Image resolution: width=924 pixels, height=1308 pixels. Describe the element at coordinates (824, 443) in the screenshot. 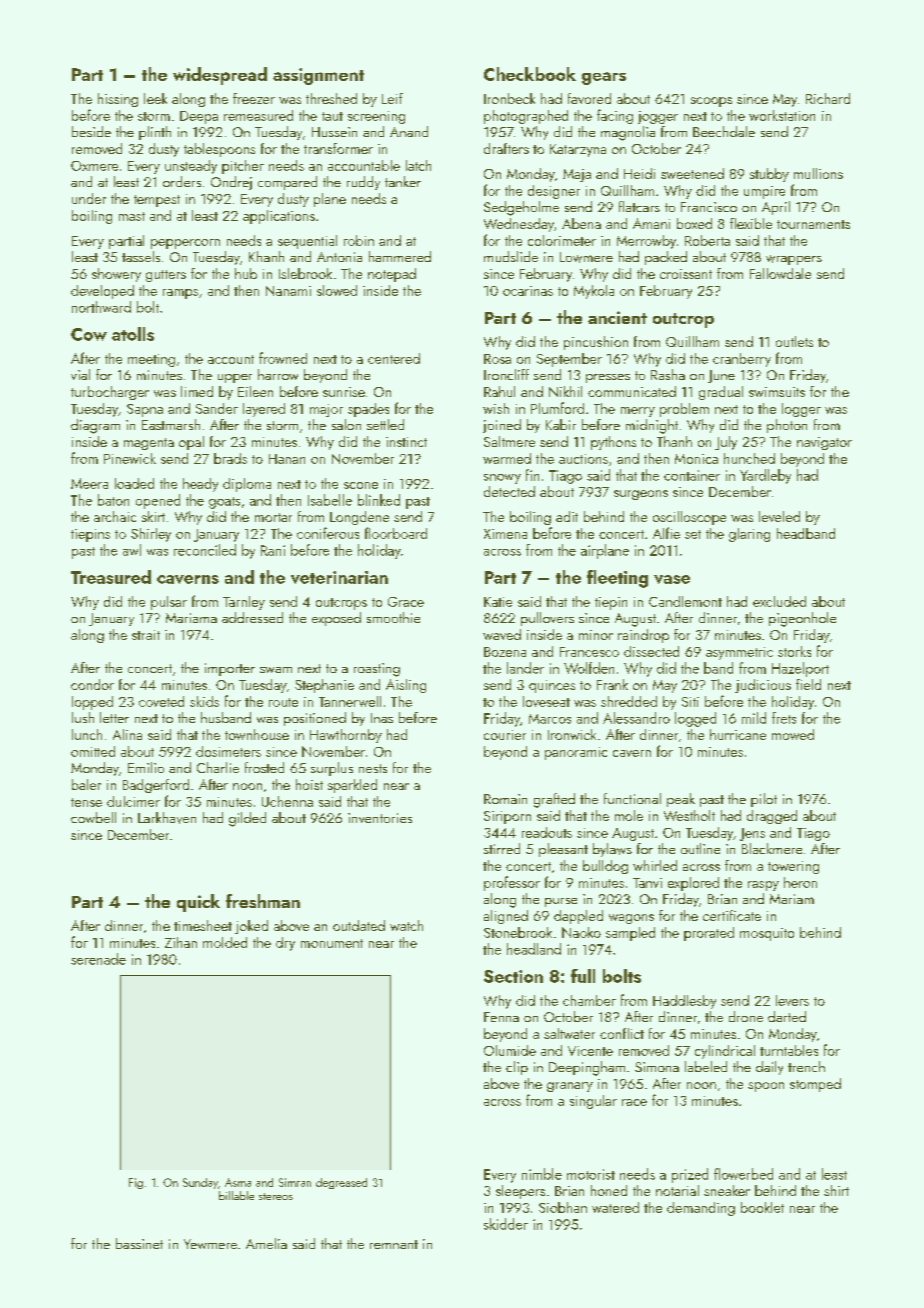

I see `navigator` at that location.
